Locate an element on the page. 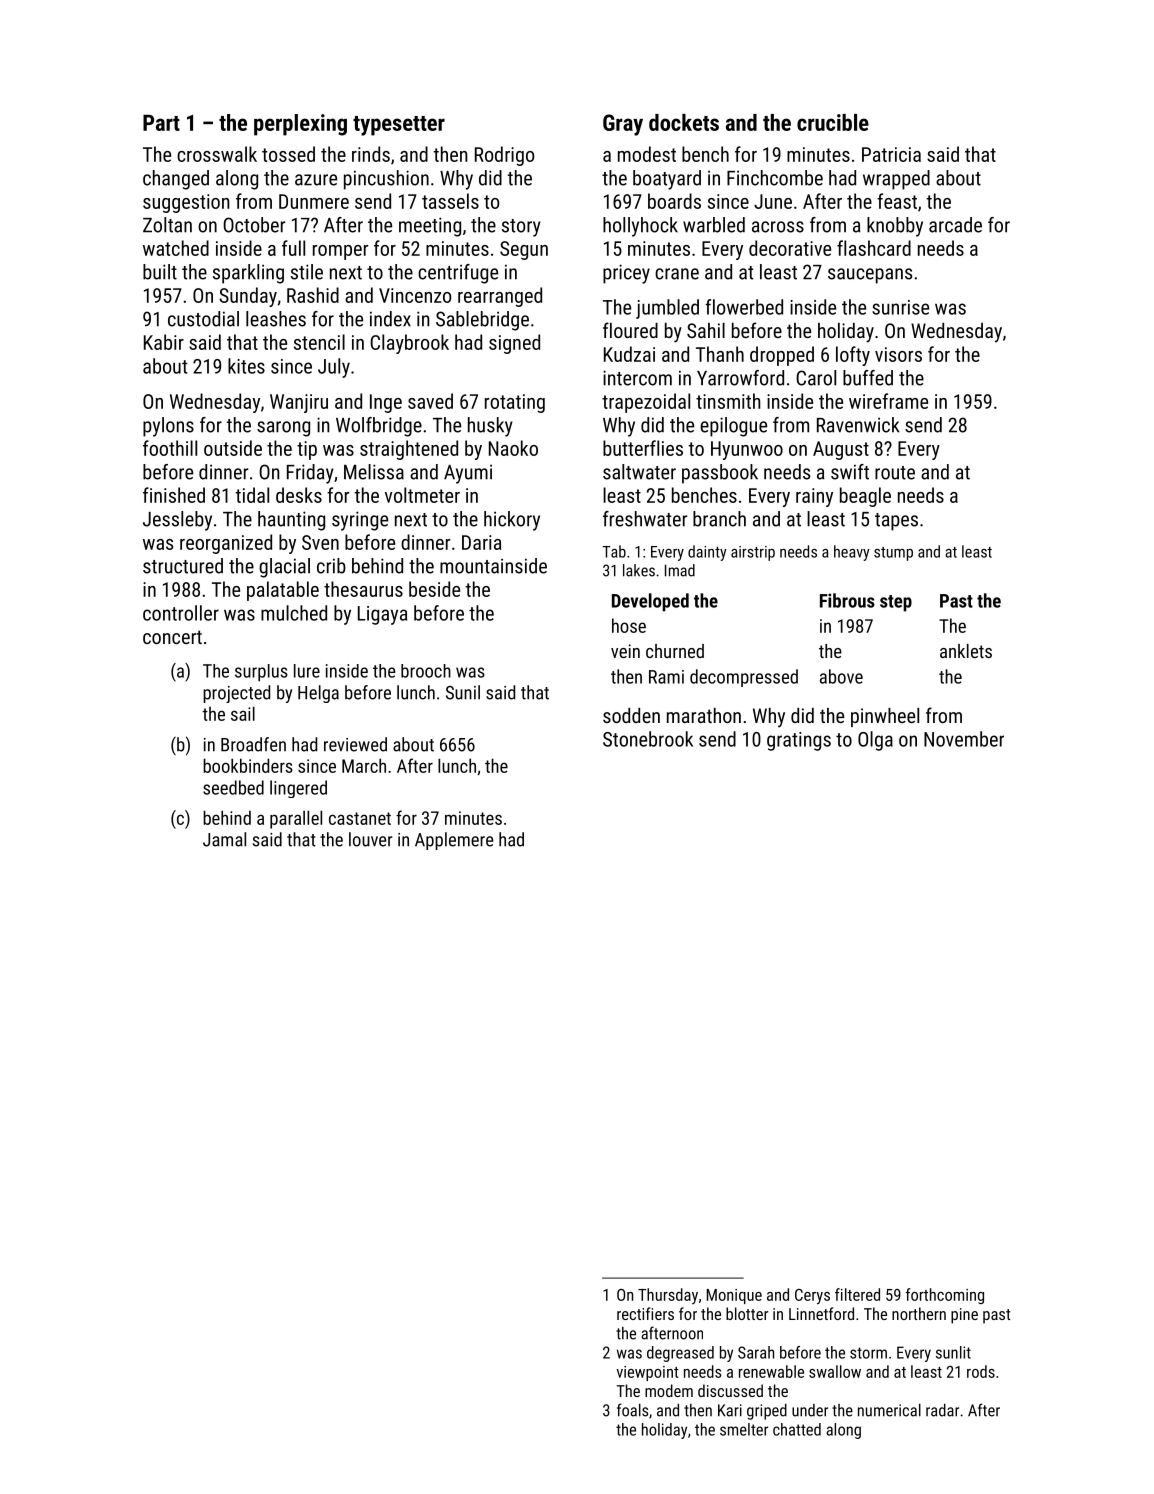  Applemere is located at coordinates (454, 841).
